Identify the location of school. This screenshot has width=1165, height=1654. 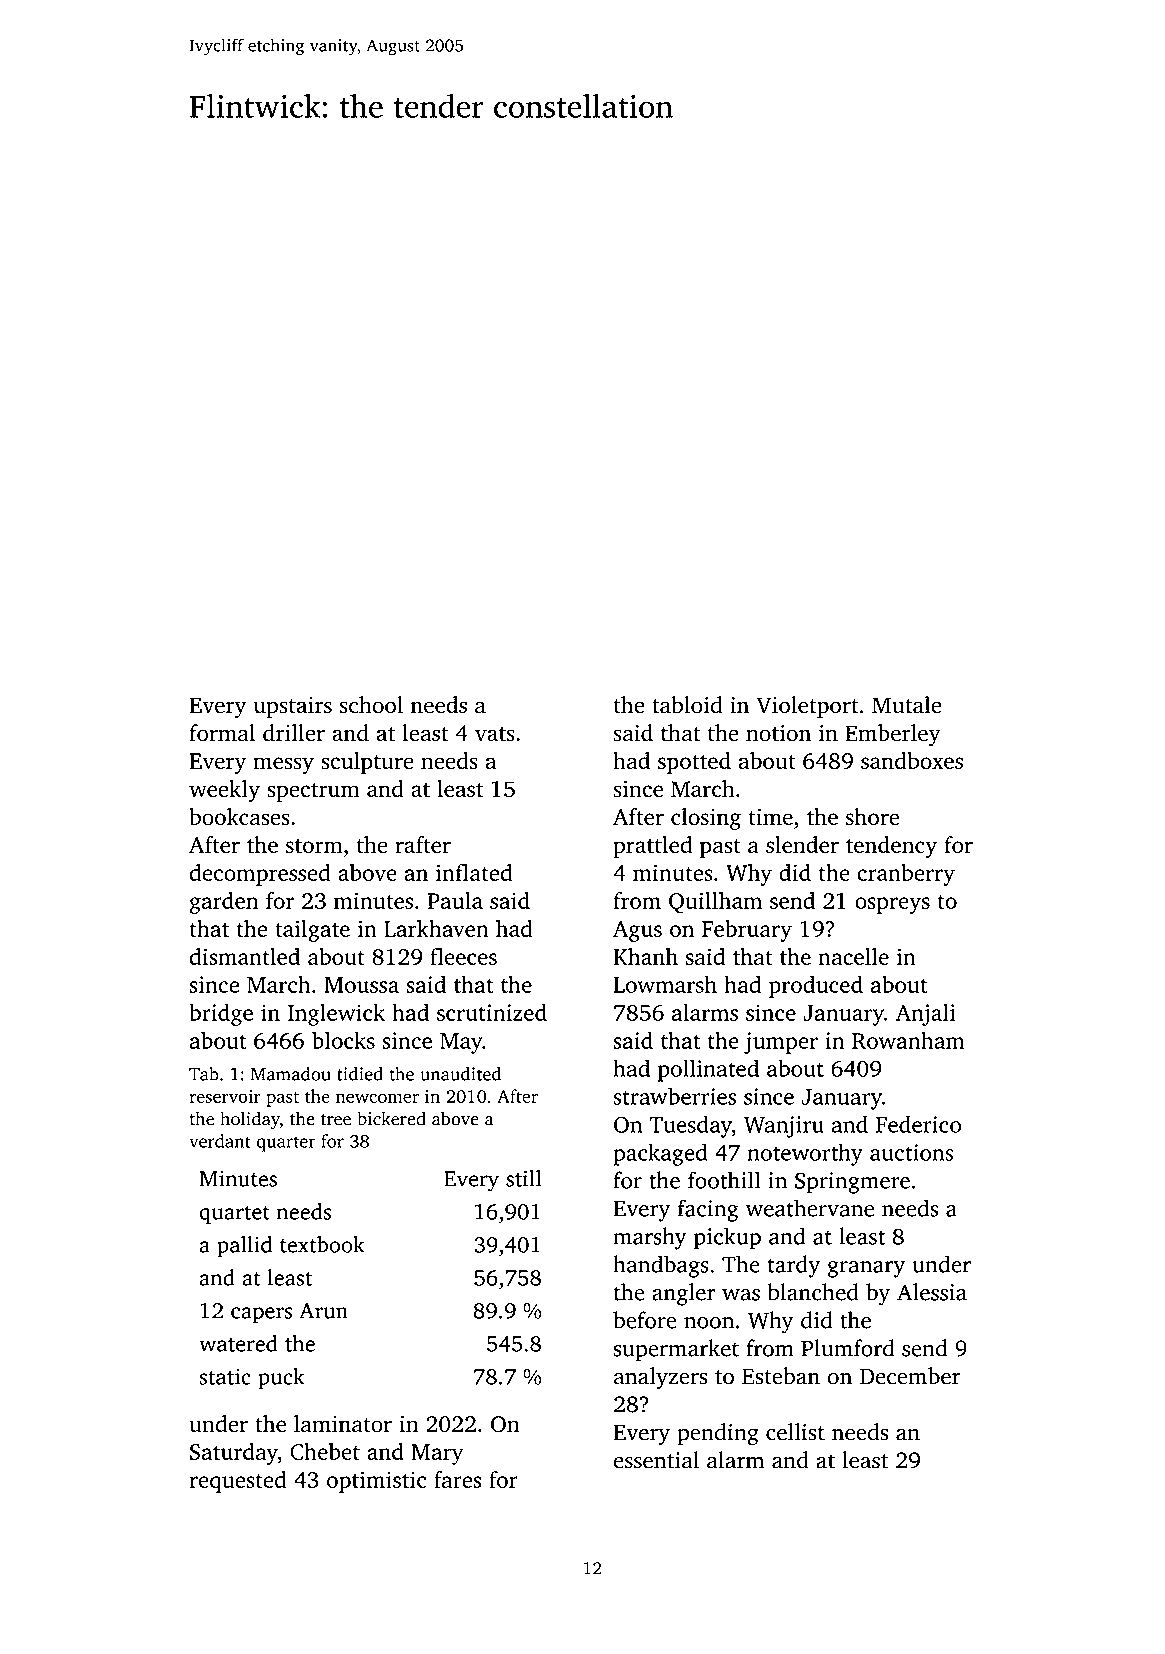
(371, 705).
